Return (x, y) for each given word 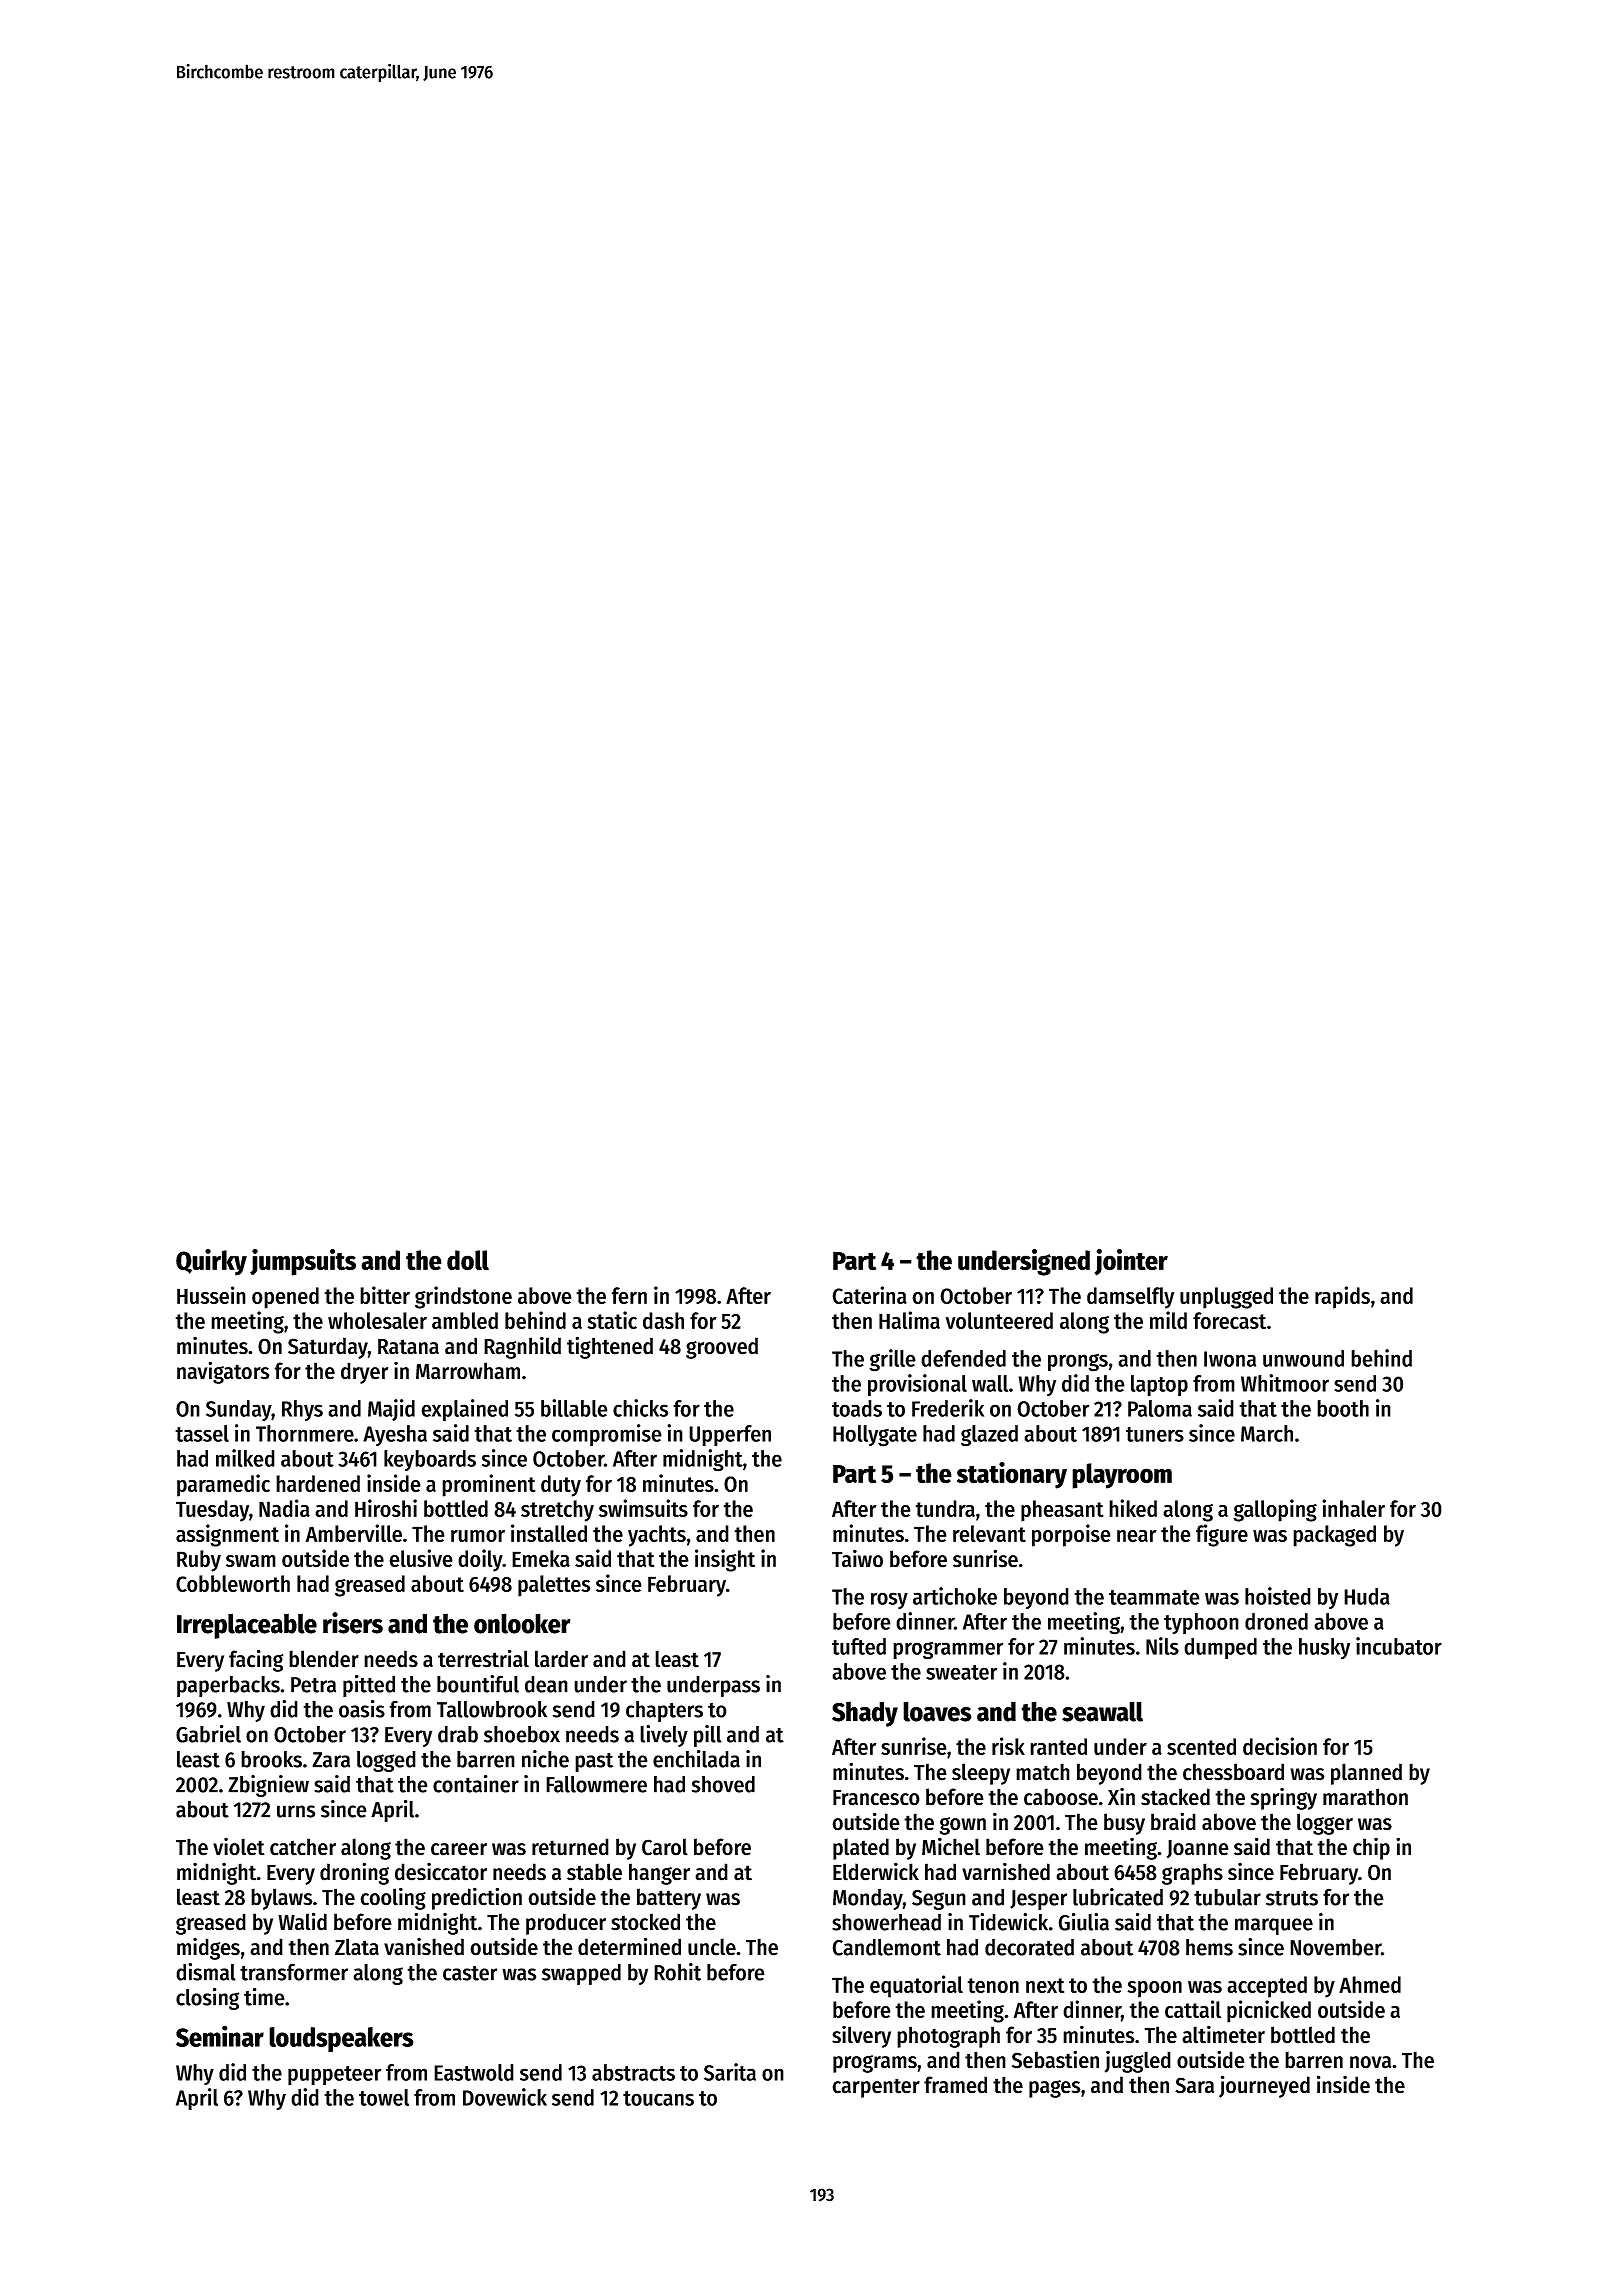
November (1335, 1947)
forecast (1229, 1320)
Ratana (408, 1347)
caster (470, 1973)
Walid (302, 1921)
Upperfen (730, 1435)
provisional (917, 1385)
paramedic (223, 1485)
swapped (581, 1974)
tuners (1155, 1434)
